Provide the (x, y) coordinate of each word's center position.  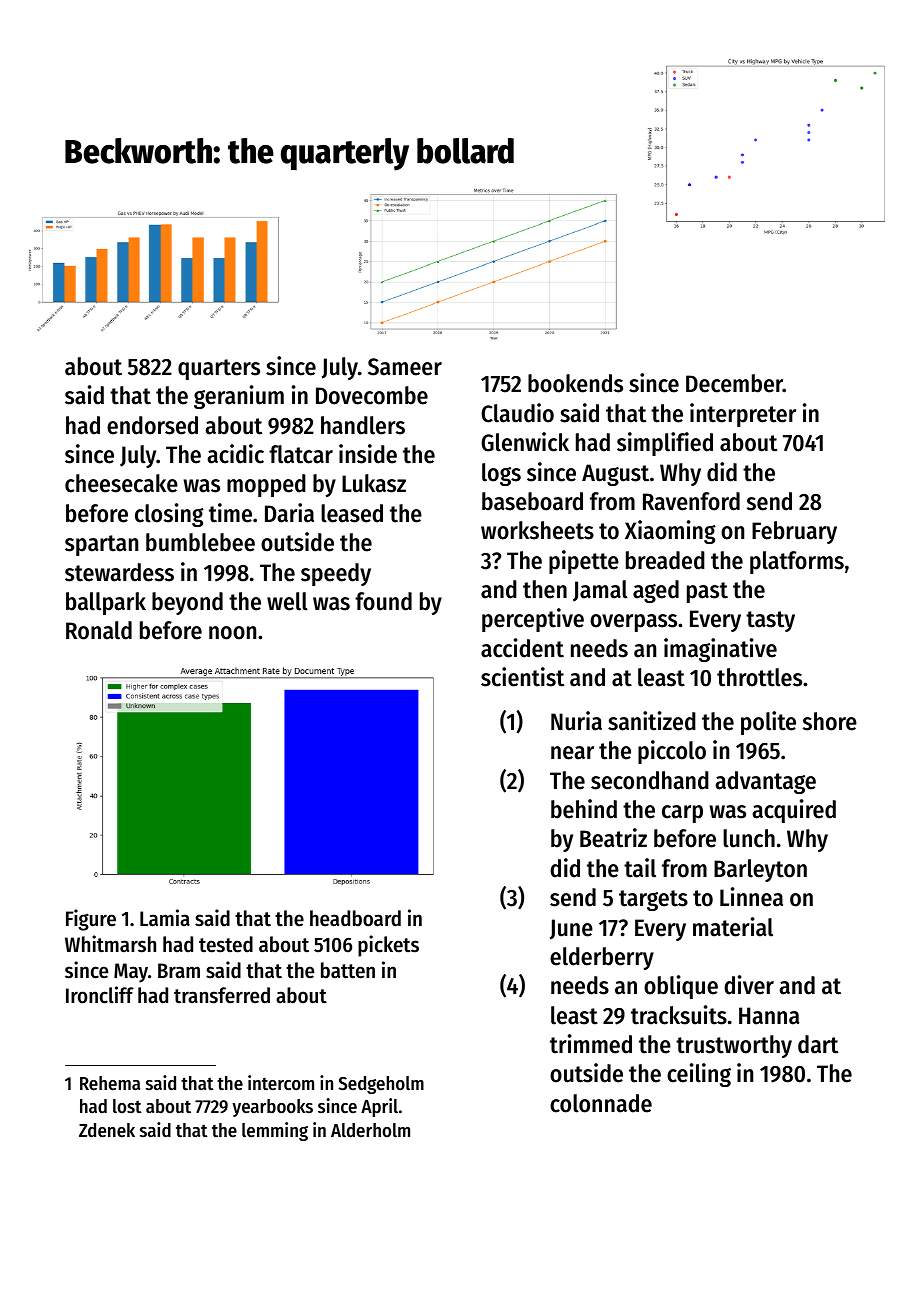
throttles (759, 677)
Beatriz (613, 838)
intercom (281, 1083)
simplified (665, 444)
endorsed (152, 425)
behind (584, 809)
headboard (355, 918)
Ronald (99, 630)
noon (232, 633)
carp (682, 814)
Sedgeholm (381, 1085)
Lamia (165, 918)
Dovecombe (372, 395)
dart (818, 1044)
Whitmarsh (110, 944)
